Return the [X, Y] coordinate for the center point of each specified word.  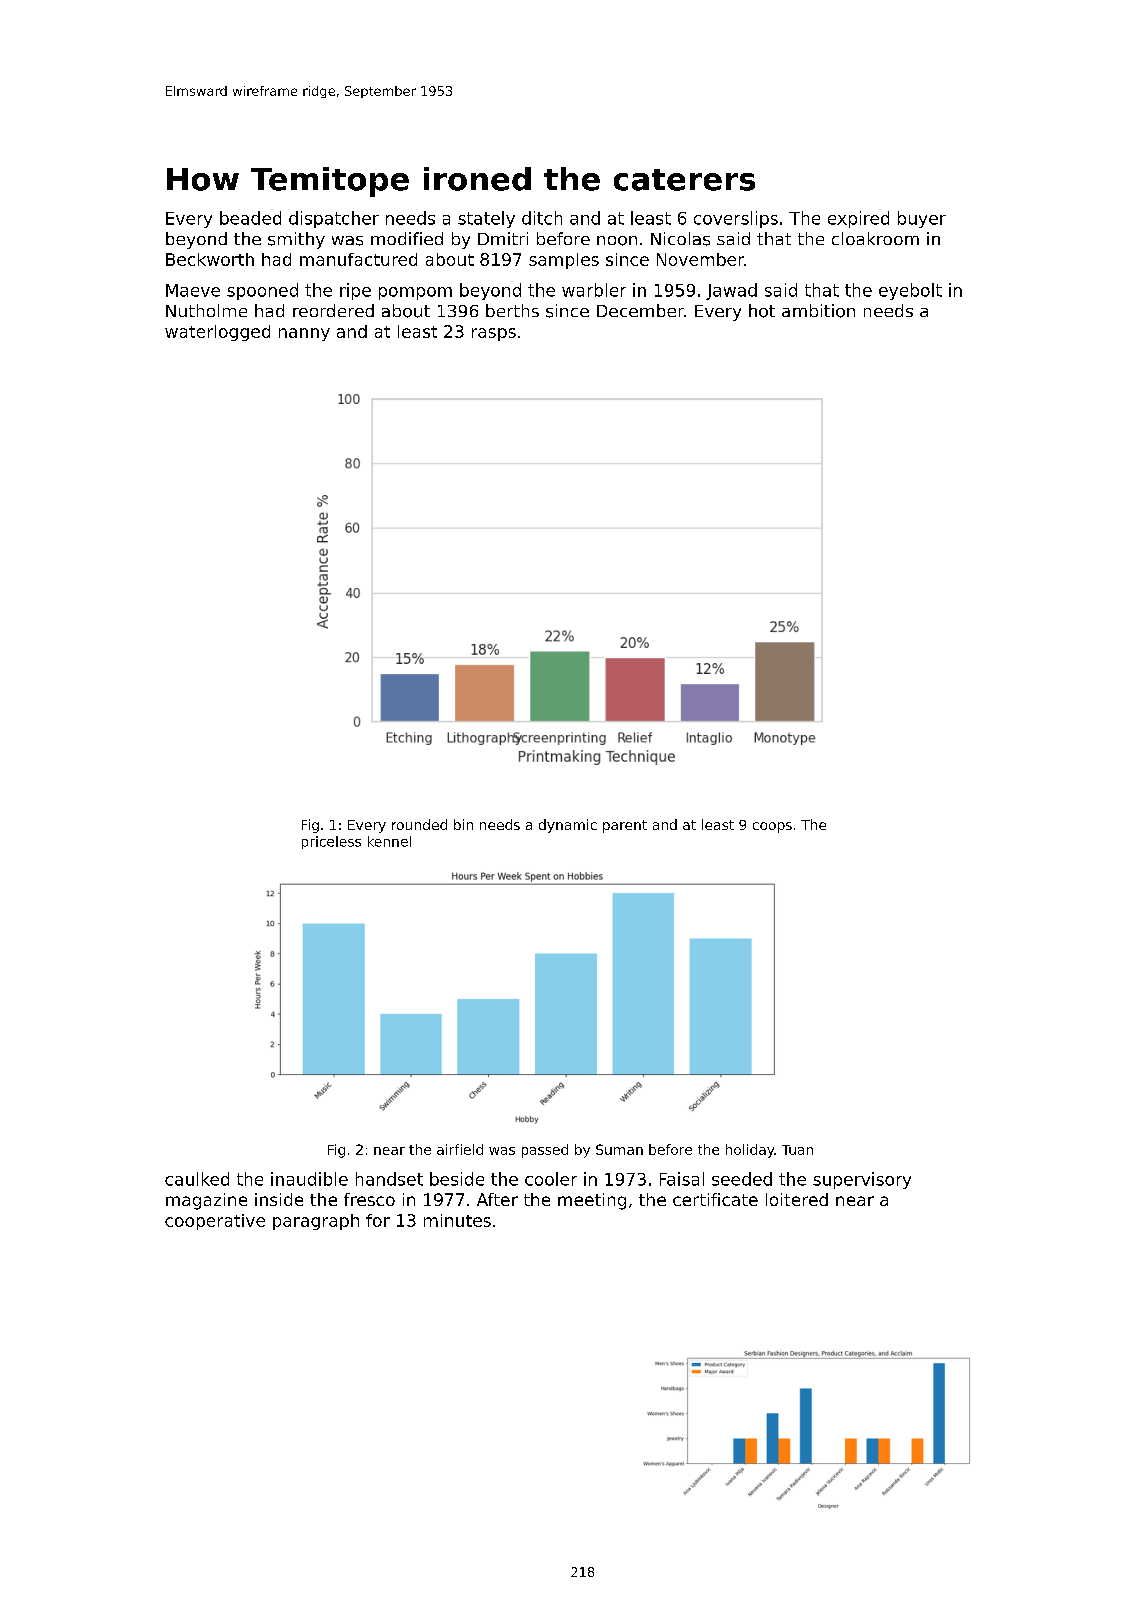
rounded [419, 824]
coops [772, 827]
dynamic [568, 826]
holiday [750, 1151]
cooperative [215, 1222]
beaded [250, 218]
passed [545, 1151]
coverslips [736, 219]
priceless [331, 842]
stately [486, 219]
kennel [389, 841]
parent [625, 826]
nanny [304, 334]
